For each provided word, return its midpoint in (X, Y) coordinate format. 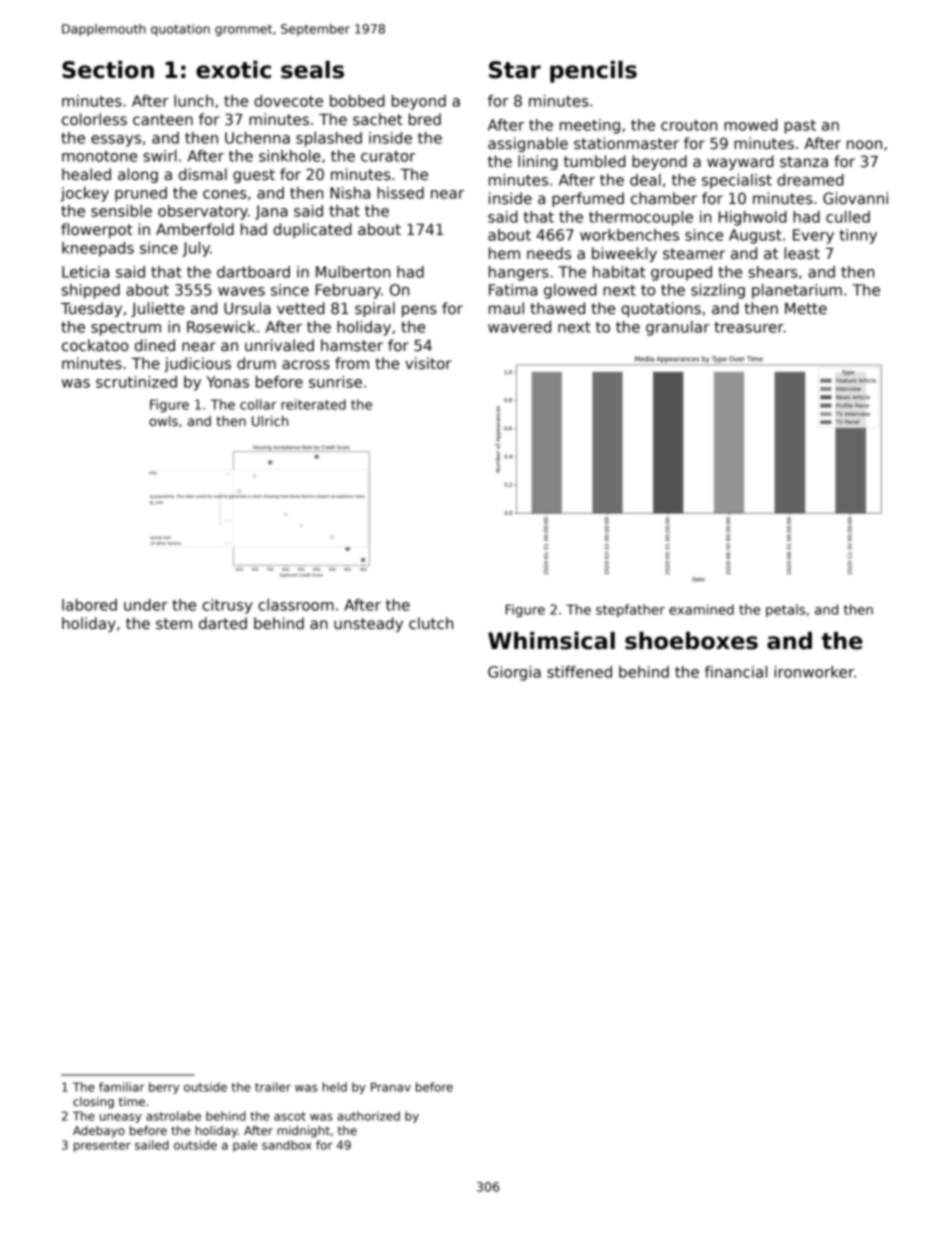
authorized (368, 1116)
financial (736, 672)
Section (108, 70)
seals (312, 70)
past (800, 127)
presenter (102, 1146)
